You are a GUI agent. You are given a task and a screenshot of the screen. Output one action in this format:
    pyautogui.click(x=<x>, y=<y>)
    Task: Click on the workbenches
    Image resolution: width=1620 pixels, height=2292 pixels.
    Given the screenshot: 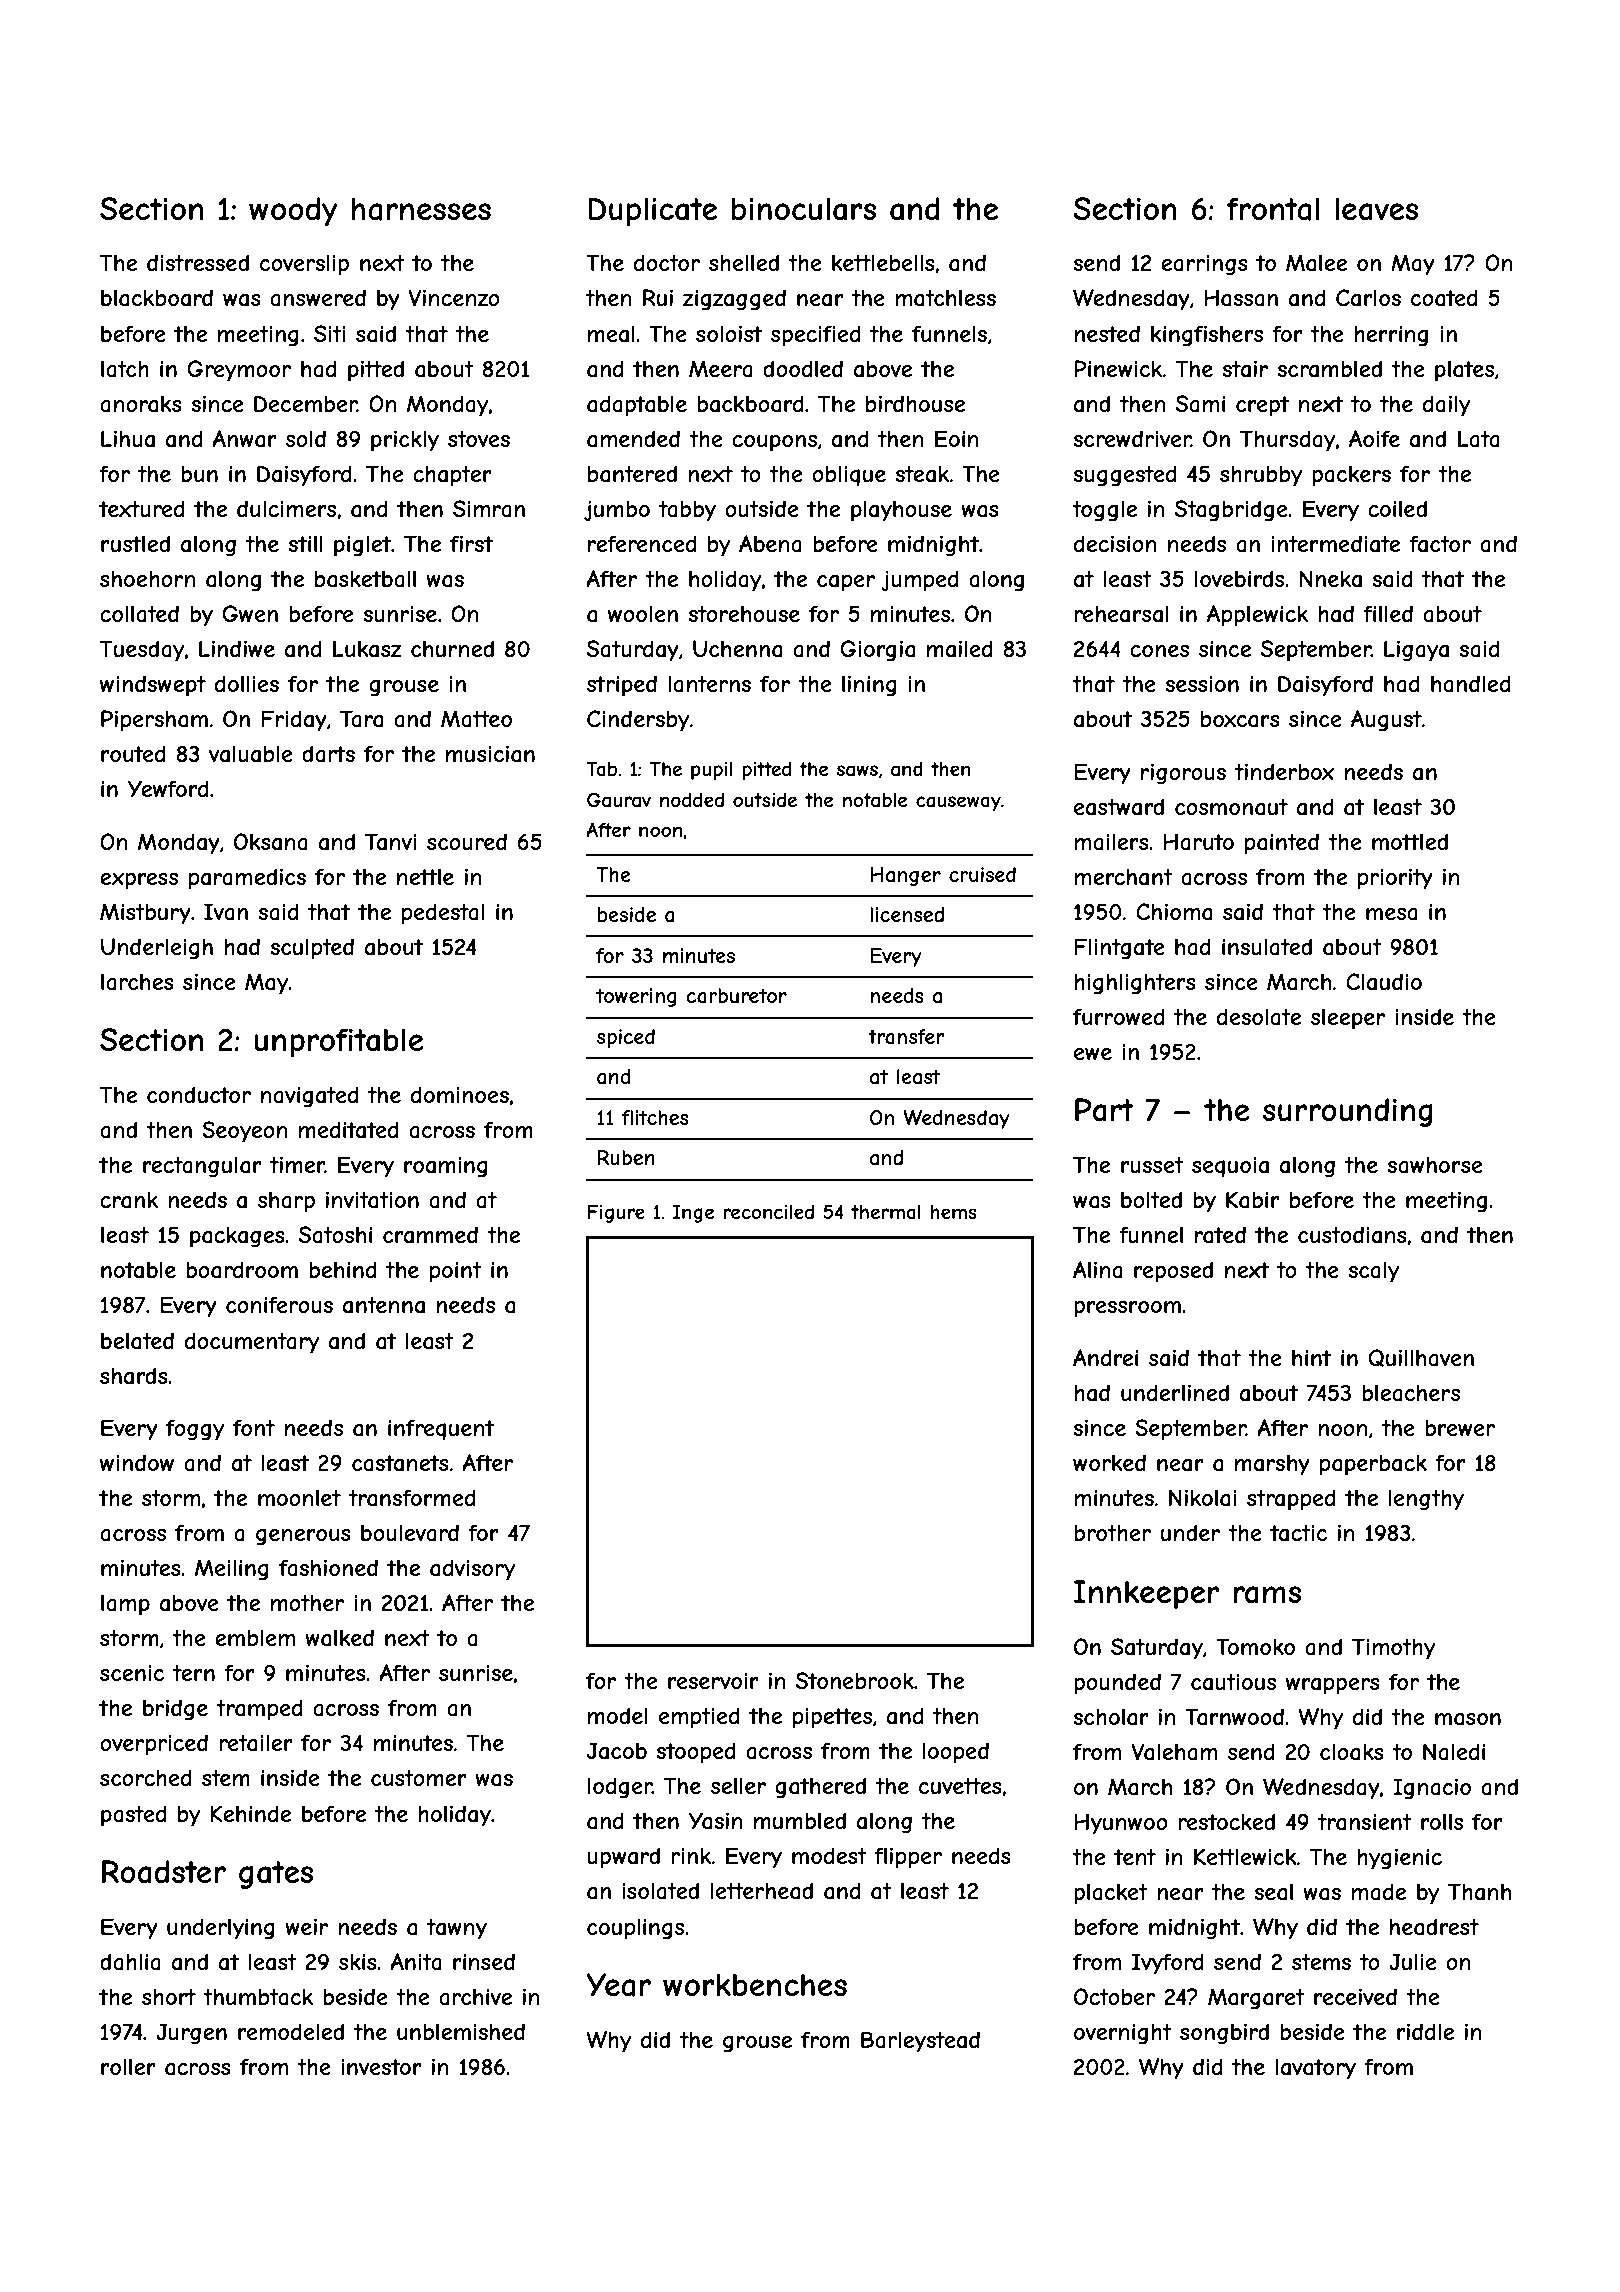 What is the action you would take?
    pyautogui.click(x=755, y=1984)
